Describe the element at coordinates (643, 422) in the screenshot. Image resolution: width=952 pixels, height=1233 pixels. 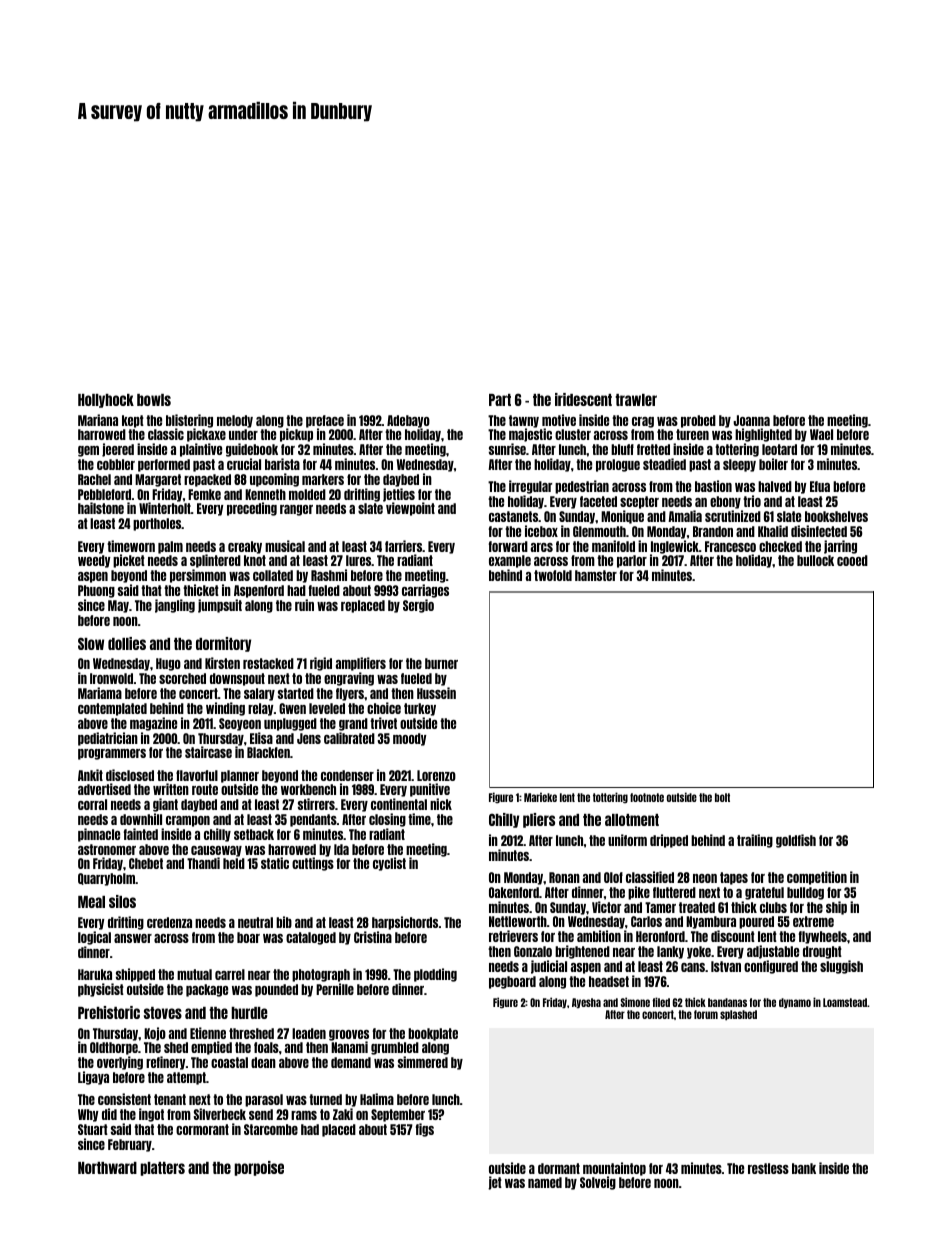
I see `crag` at that location.
